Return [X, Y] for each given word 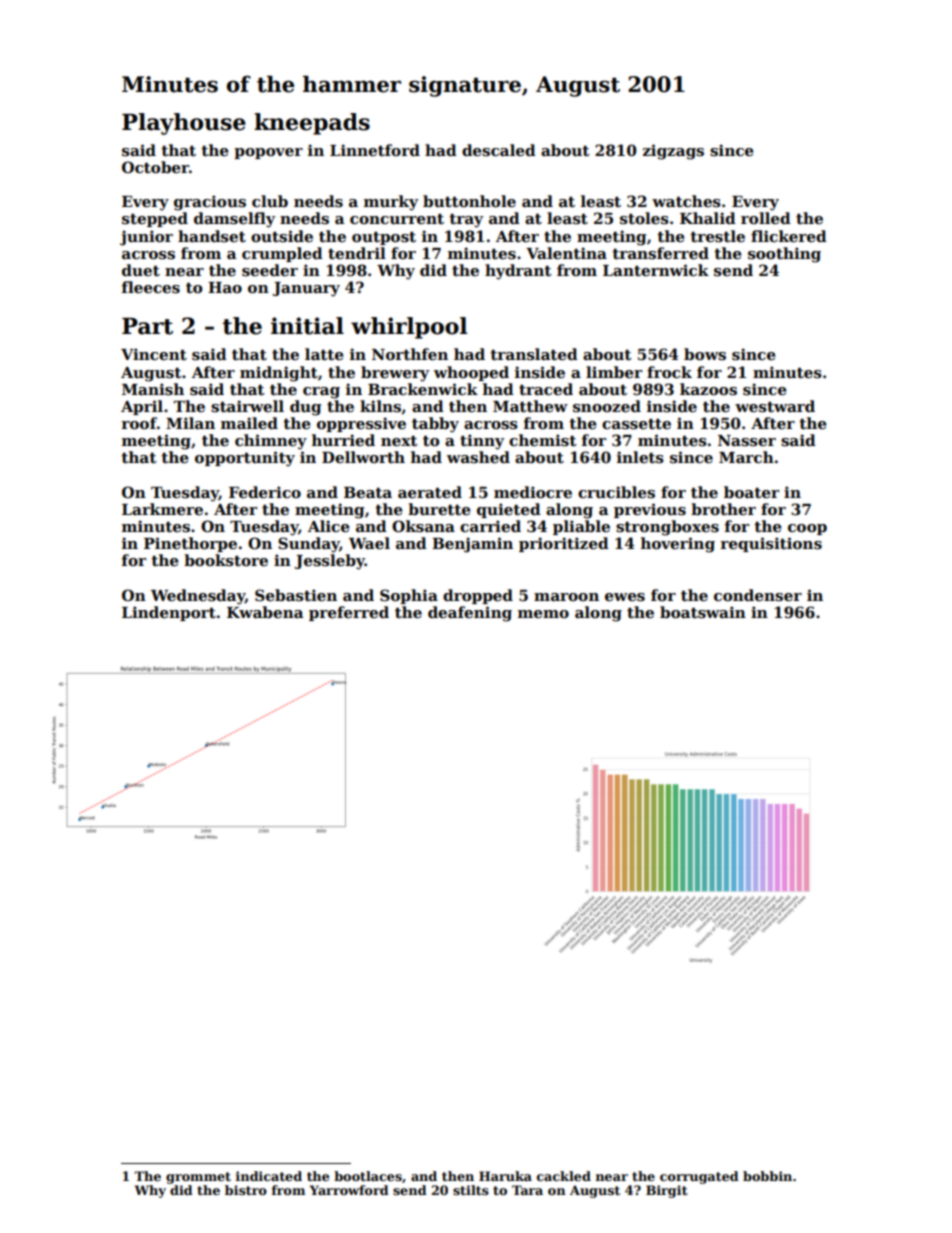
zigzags [673, 152]
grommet [198, 1178]
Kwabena [265, 612]
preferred [349, 613]
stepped [155, 219]
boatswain [703, 612]
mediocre [533, 492]
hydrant [518, 272]
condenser [758, 595]
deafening [470, 614]
